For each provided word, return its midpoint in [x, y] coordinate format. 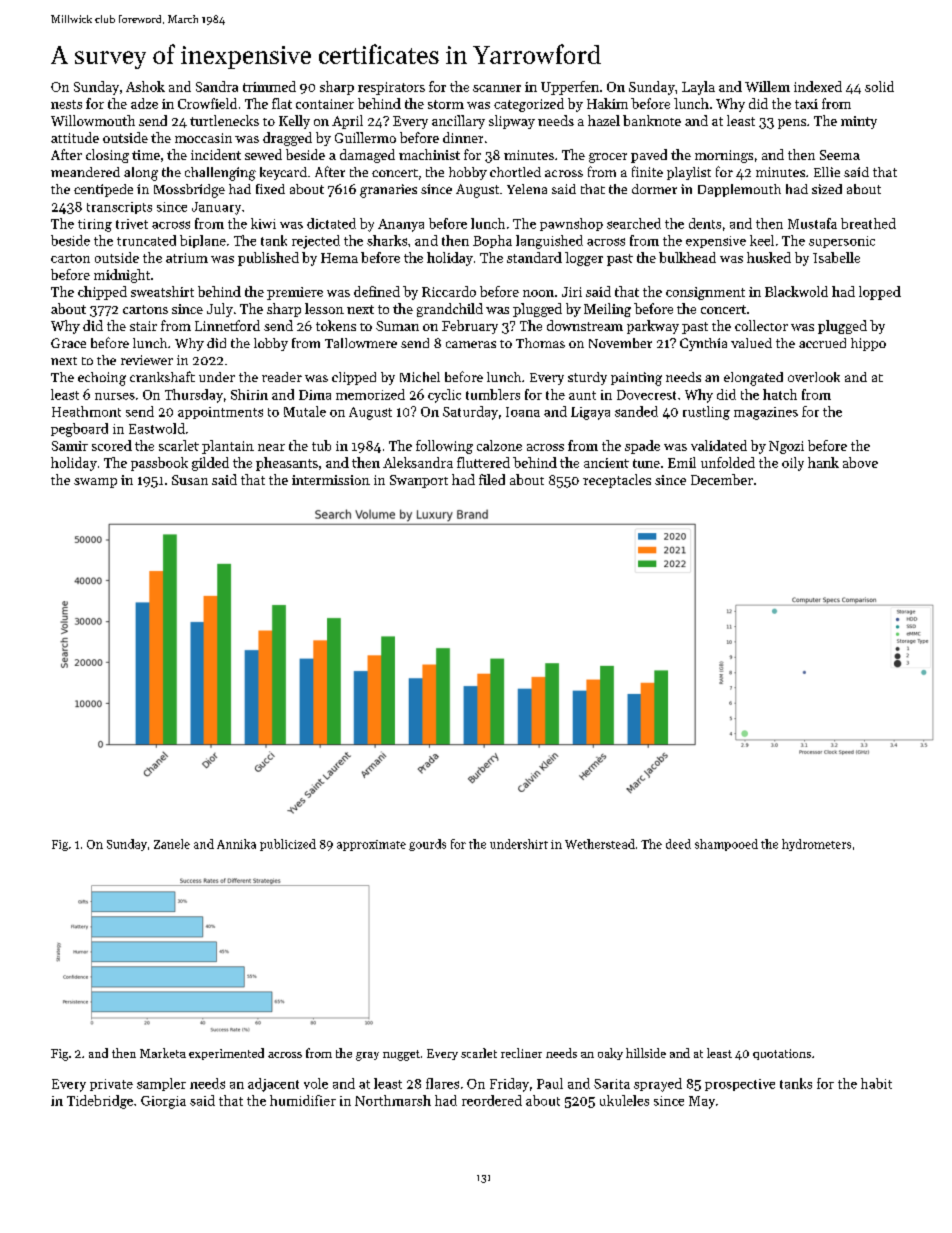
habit [876, 1083]
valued [751, 343]
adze [144, 103]
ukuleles [624, 1100]
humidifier [303, 1100]
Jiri [572, 292]
